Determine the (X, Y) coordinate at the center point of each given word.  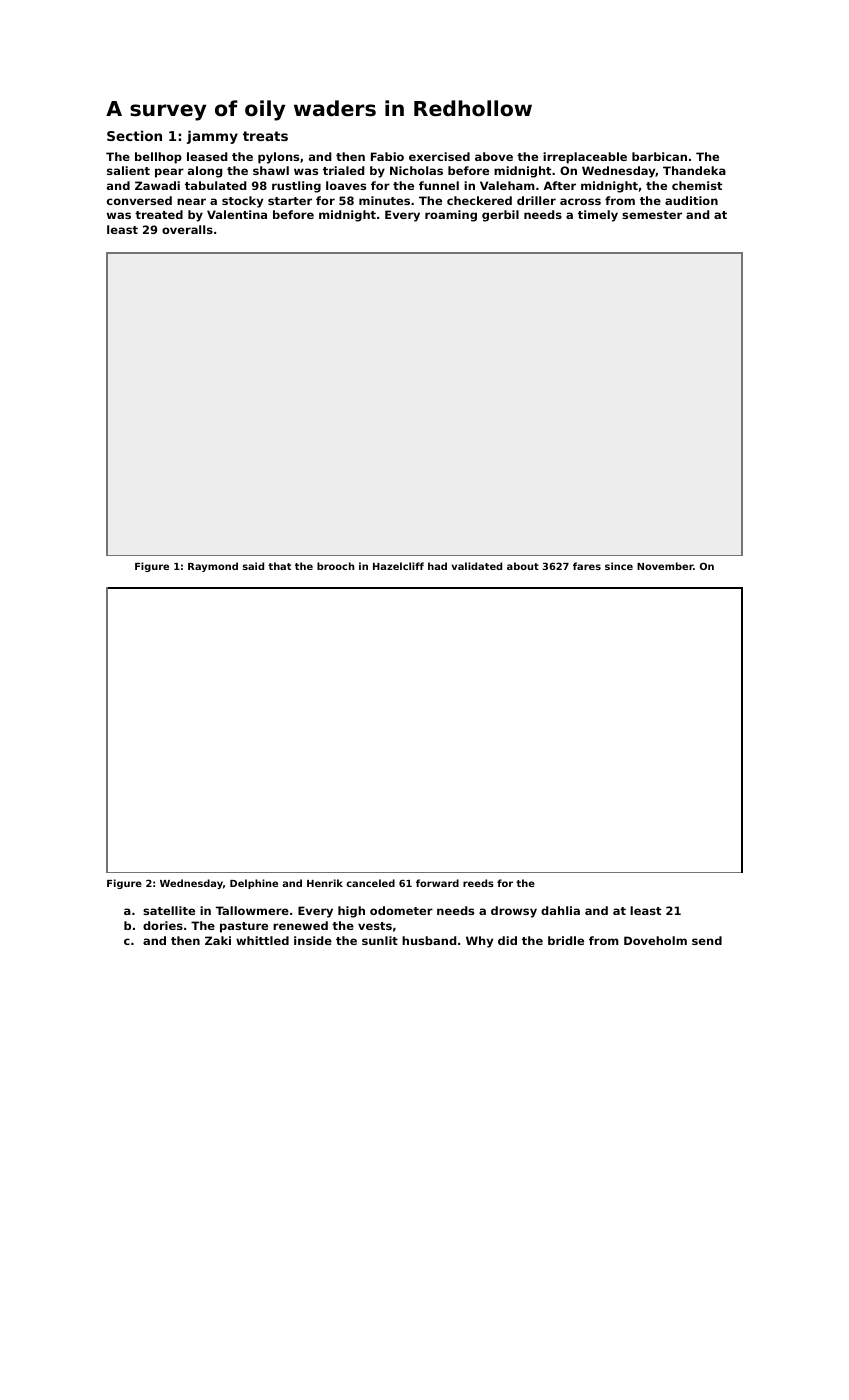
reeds (478, 883)
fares (587, 566)
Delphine (254, 884)
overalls (187, 229)
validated (477, 566)
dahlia (560, 910)
